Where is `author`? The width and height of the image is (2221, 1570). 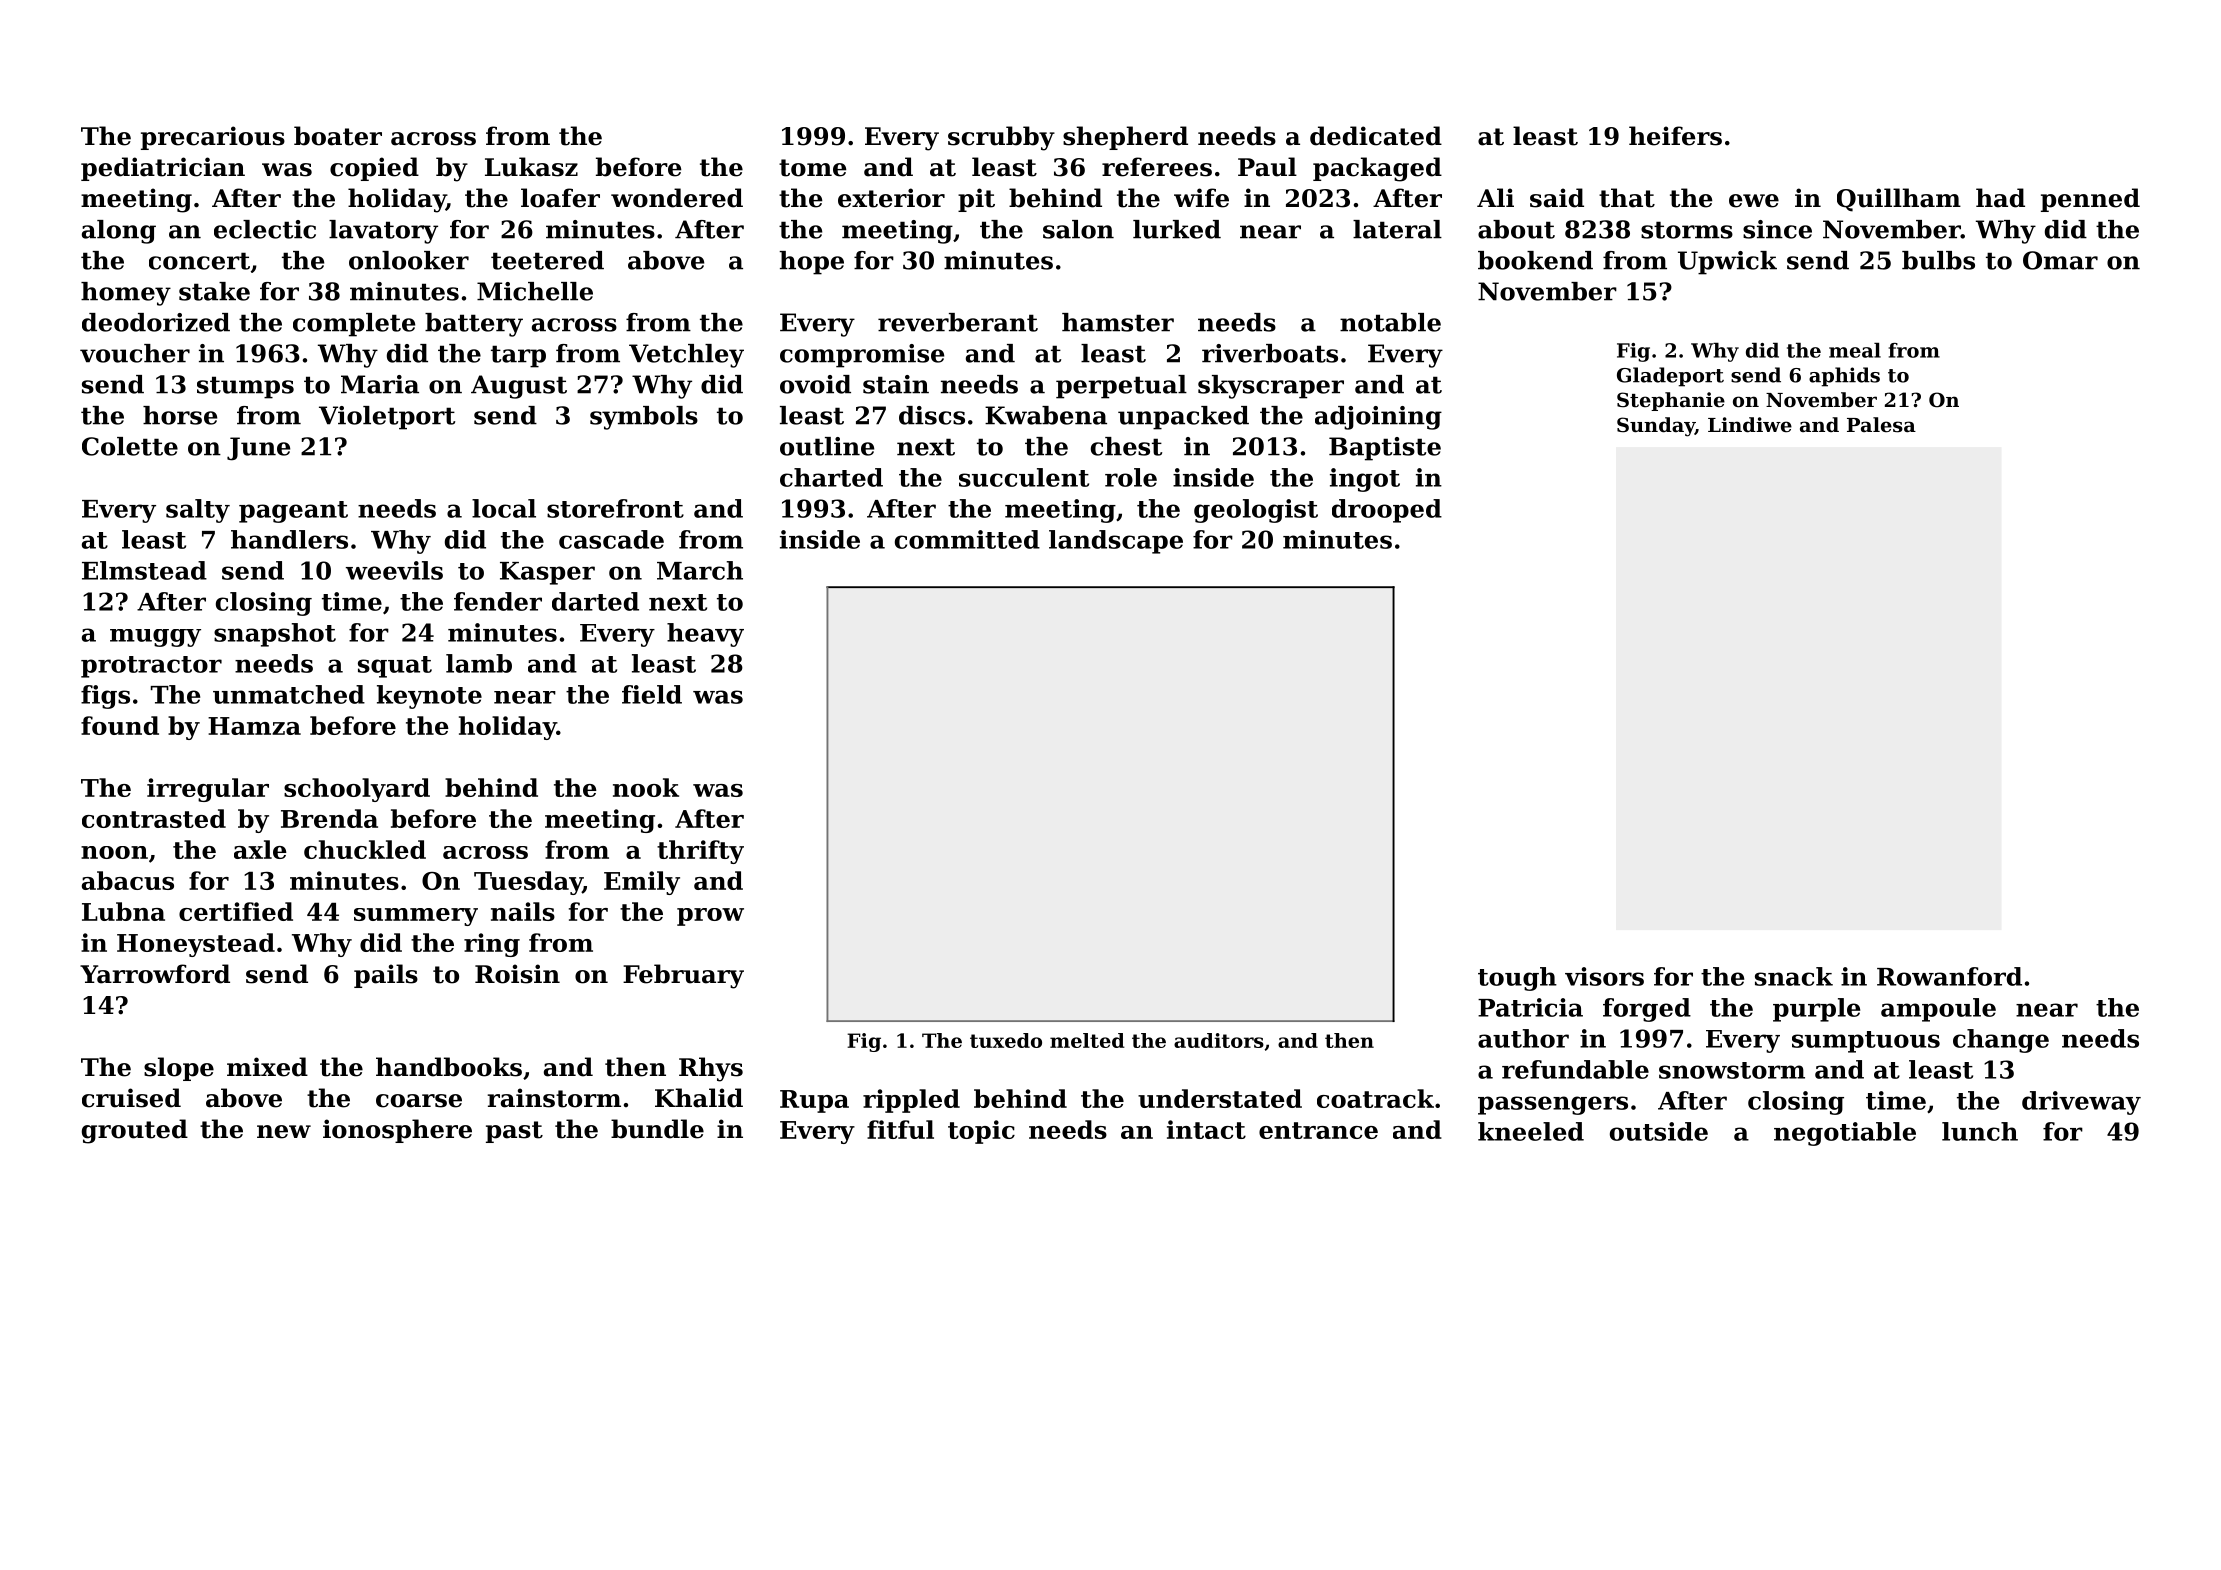 author is located at coordinates (1523, 1038).
